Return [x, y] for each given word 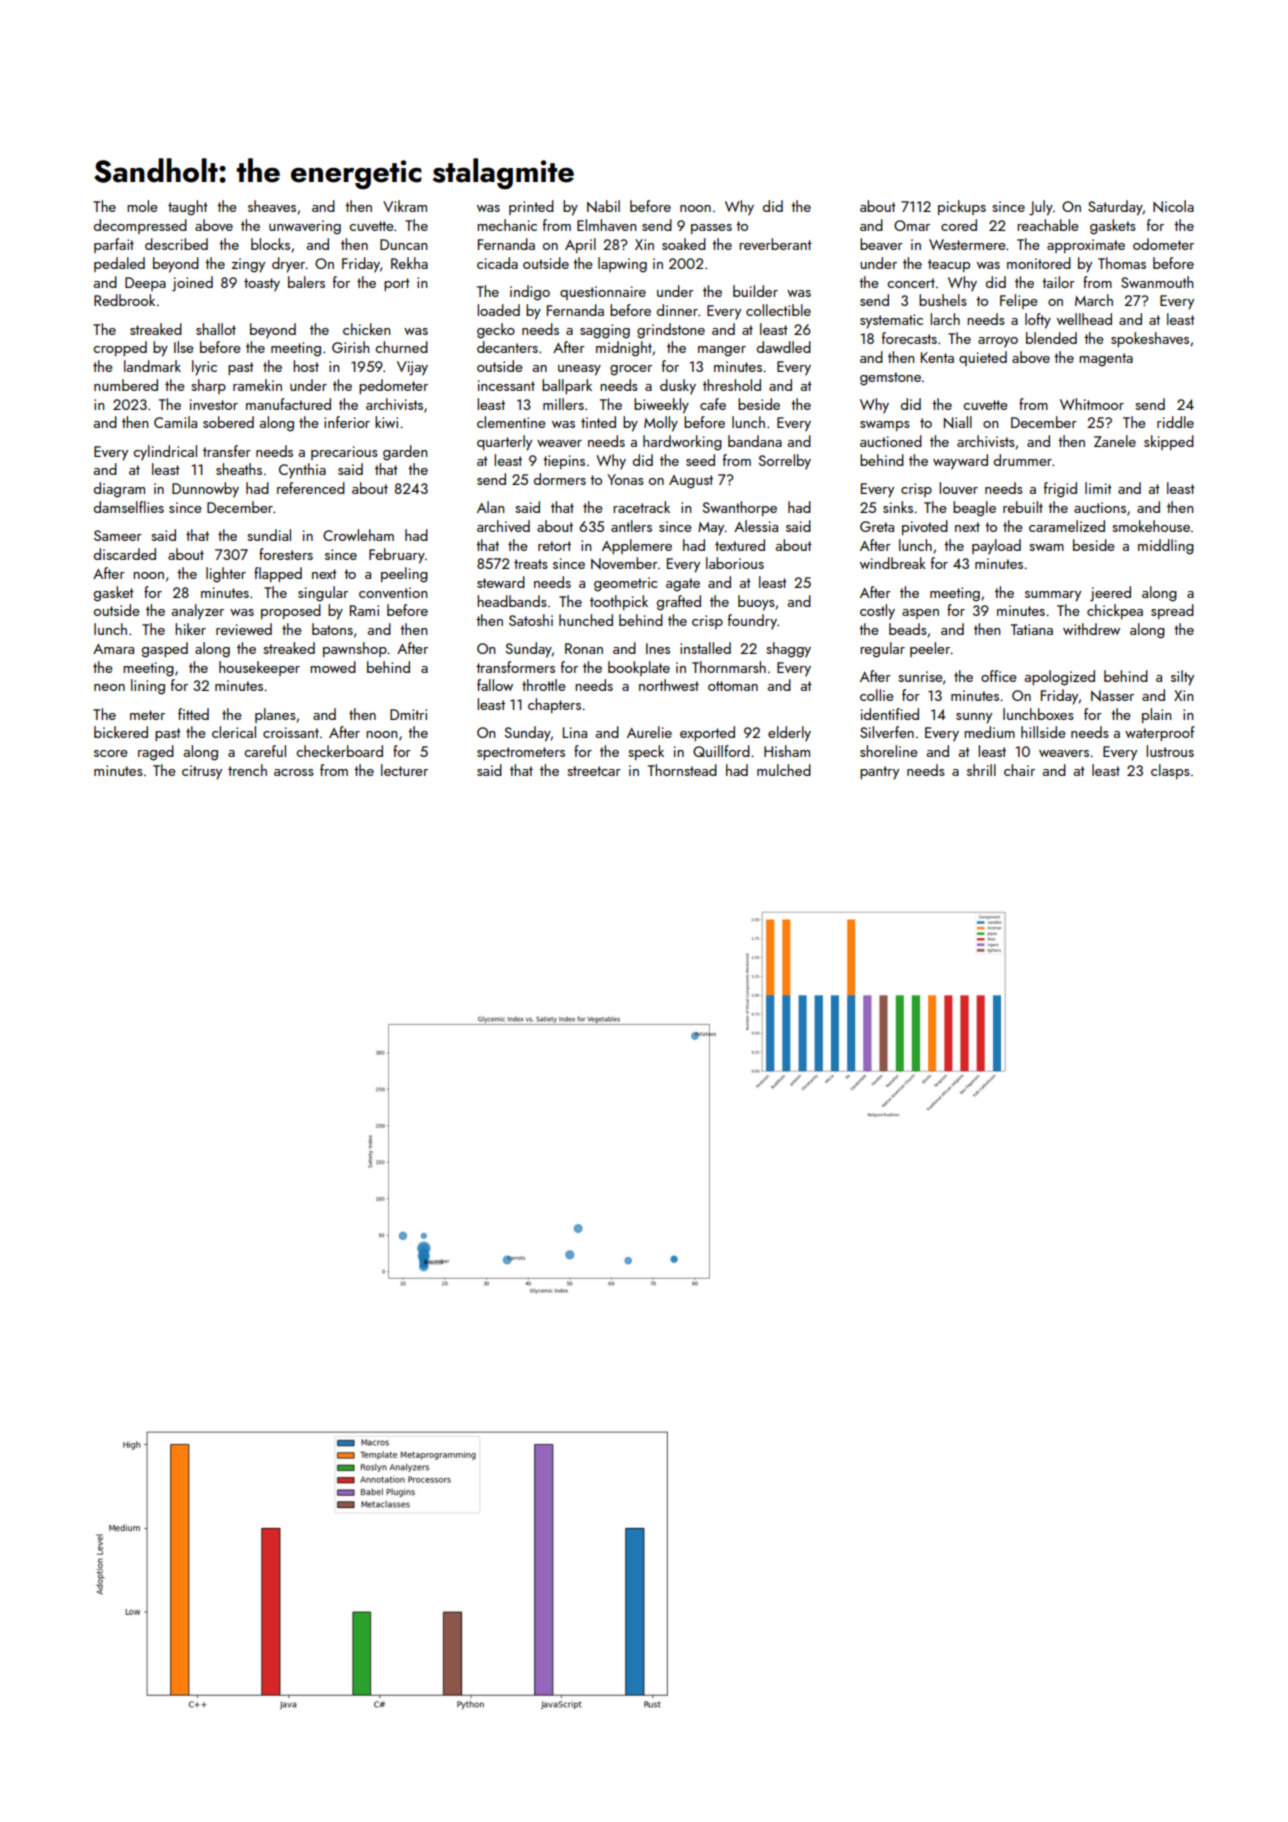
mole [142, 206]
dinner [677, 310]
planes [275, 715]
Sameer [118, 535]
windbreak [893, 563]
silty [1182, 678]
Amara [113, 649]
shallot [216, 329]
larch [945, 319]
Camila [175, 422]
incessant [506, 385]
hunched [586, 620]
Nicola [1173, 206]
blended [1051, 338]
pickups [962, 207]
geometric [625, 584]
